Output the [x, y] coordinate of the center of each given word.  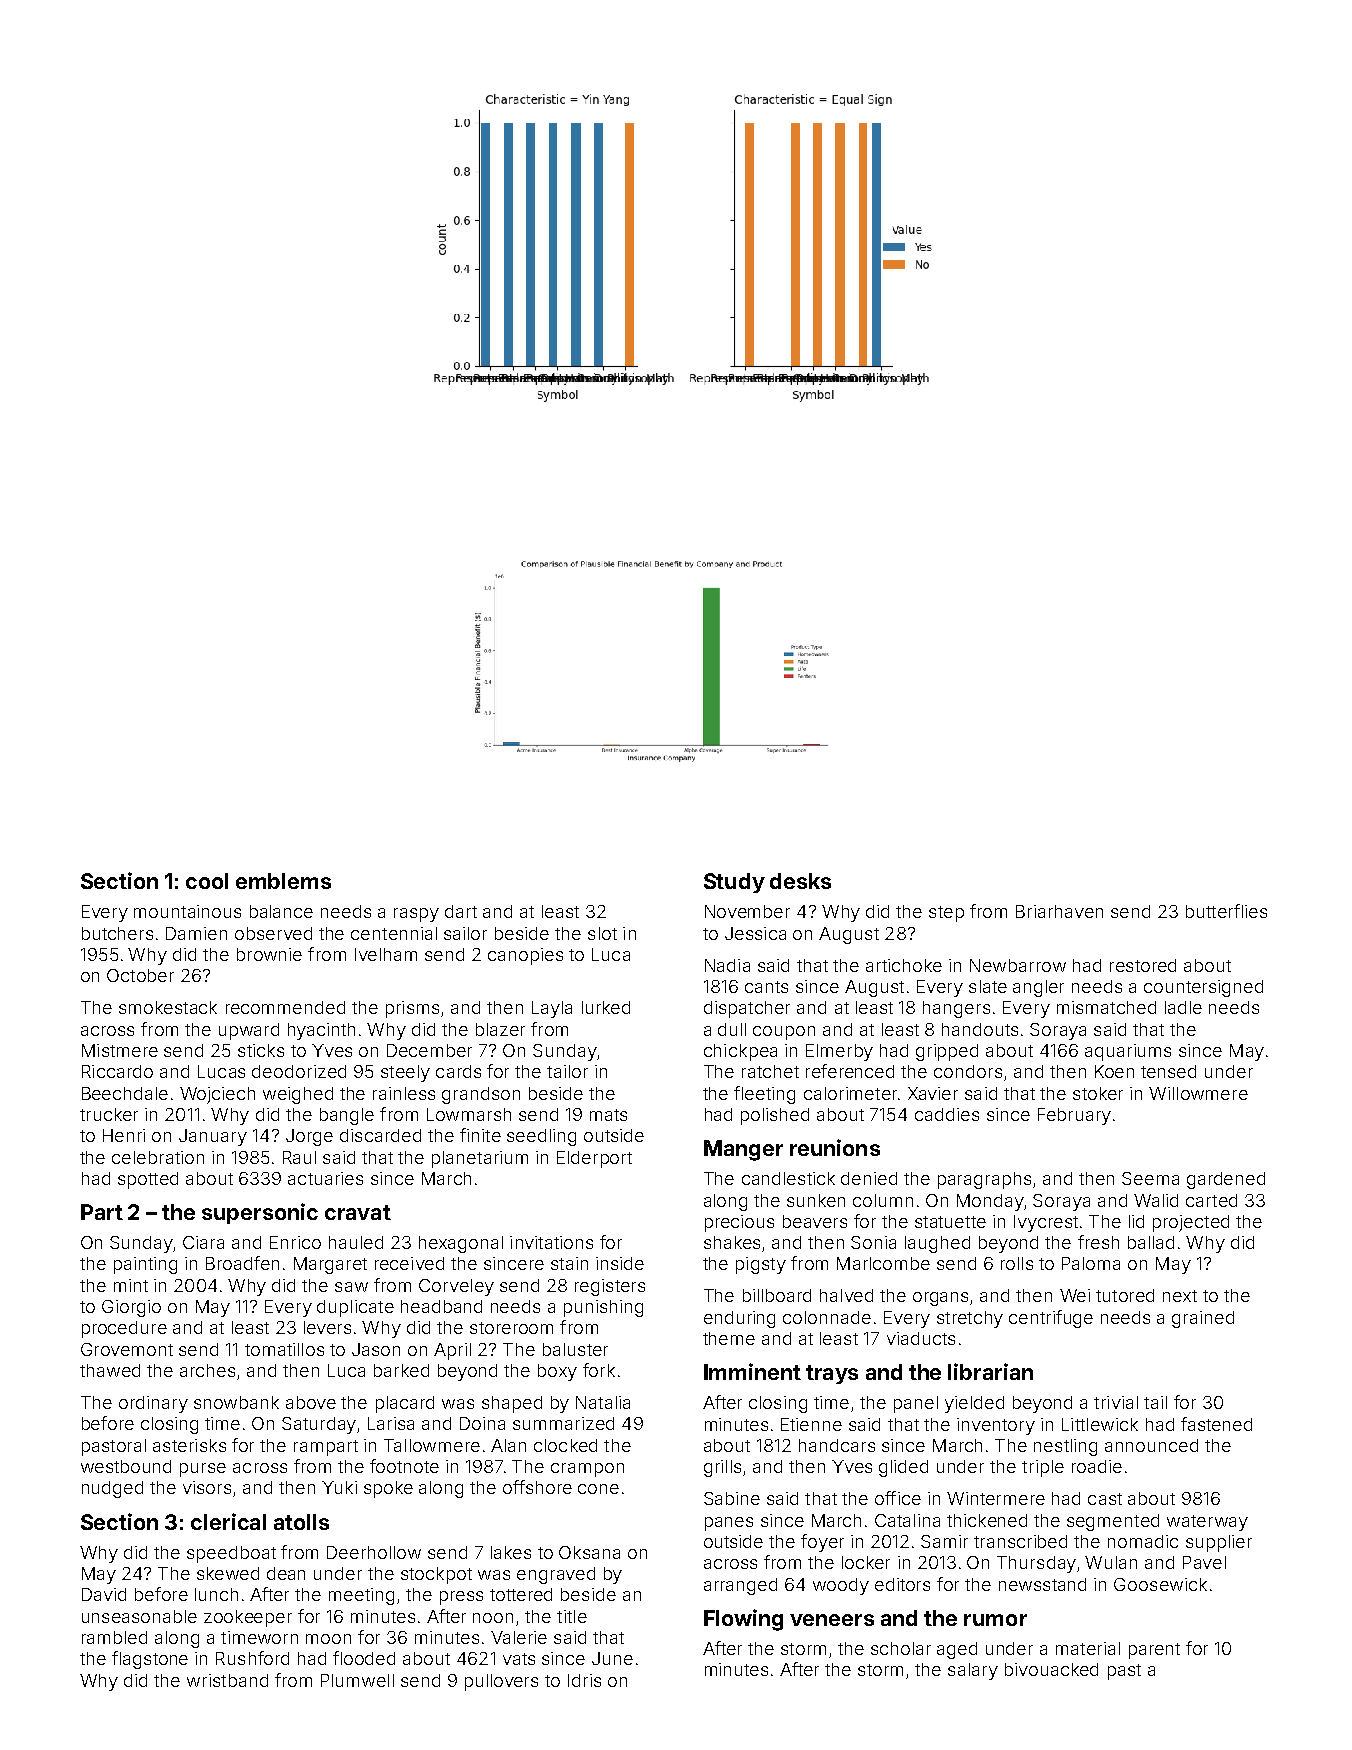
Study [734, 883]
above [311, 1402]
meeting [361, 1596]
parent [1154, 1651]
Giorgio [131, 1308]
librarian [990, 1371]
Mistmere [120, 1050]
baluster [575, 1349]
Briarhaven [1059, 911]
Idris [584, 1680]
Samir [944, 1541]
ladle [1183, 1007]
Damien [196, 933]
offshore [537, 1487]
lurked [606, 1007]
